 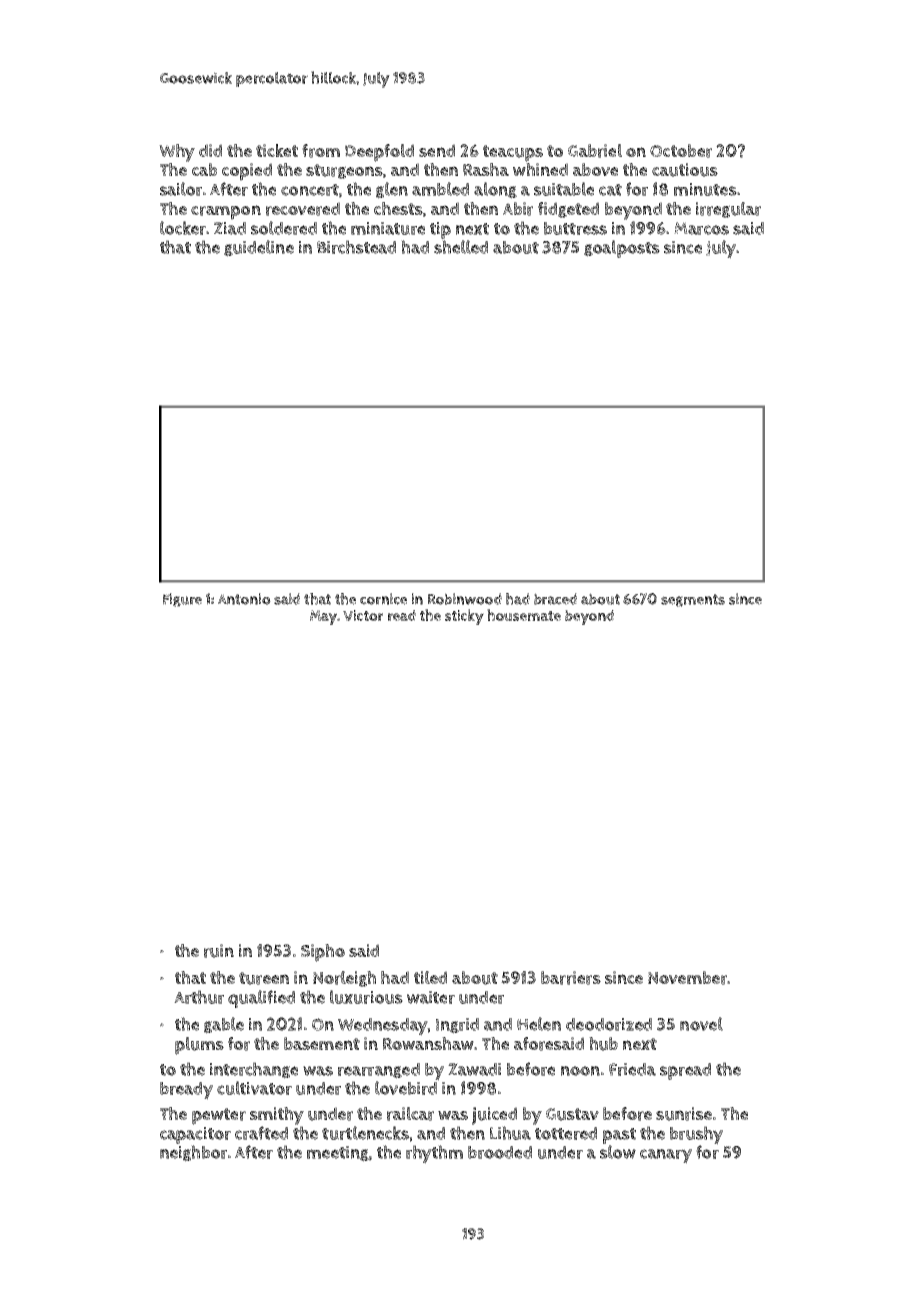 What do you see at coordinates (219, 951) in the image?
I see `ruin` at bounding box center [219, 951].
